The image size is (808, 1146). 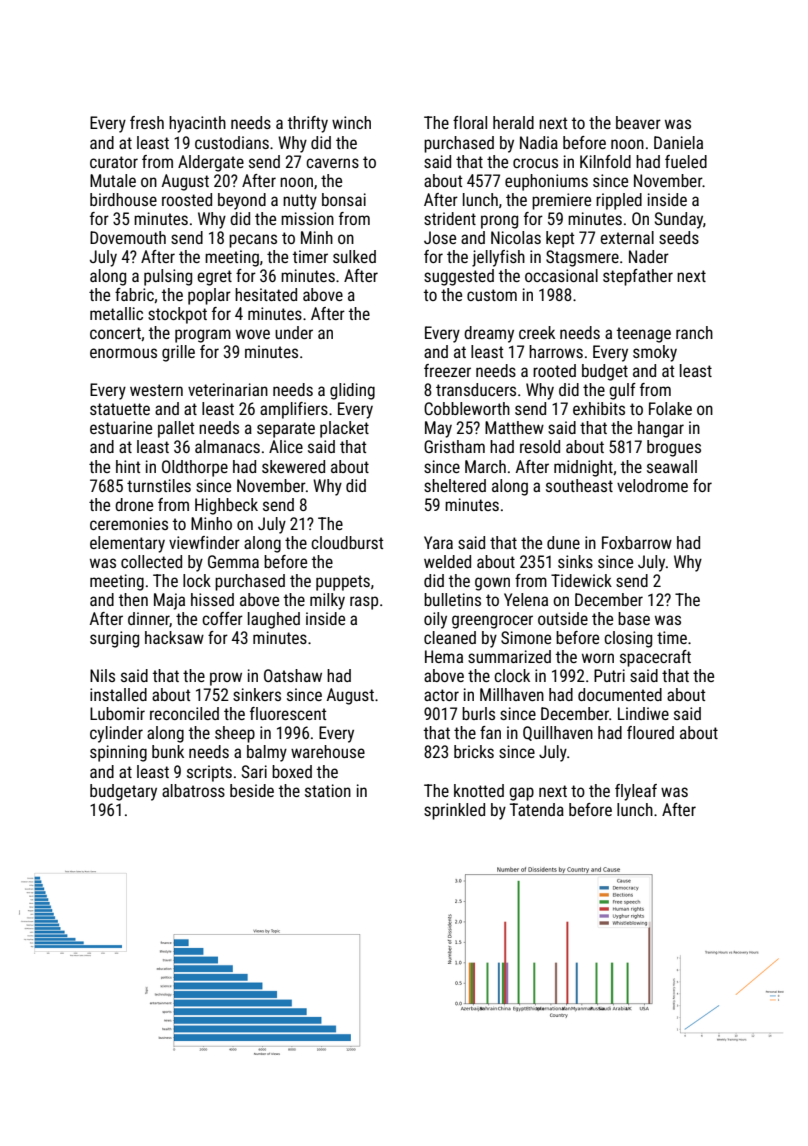 What do you see at coordinates (116, 734) in the image?
I see `cylinder` at bounding box center [116, 734].
